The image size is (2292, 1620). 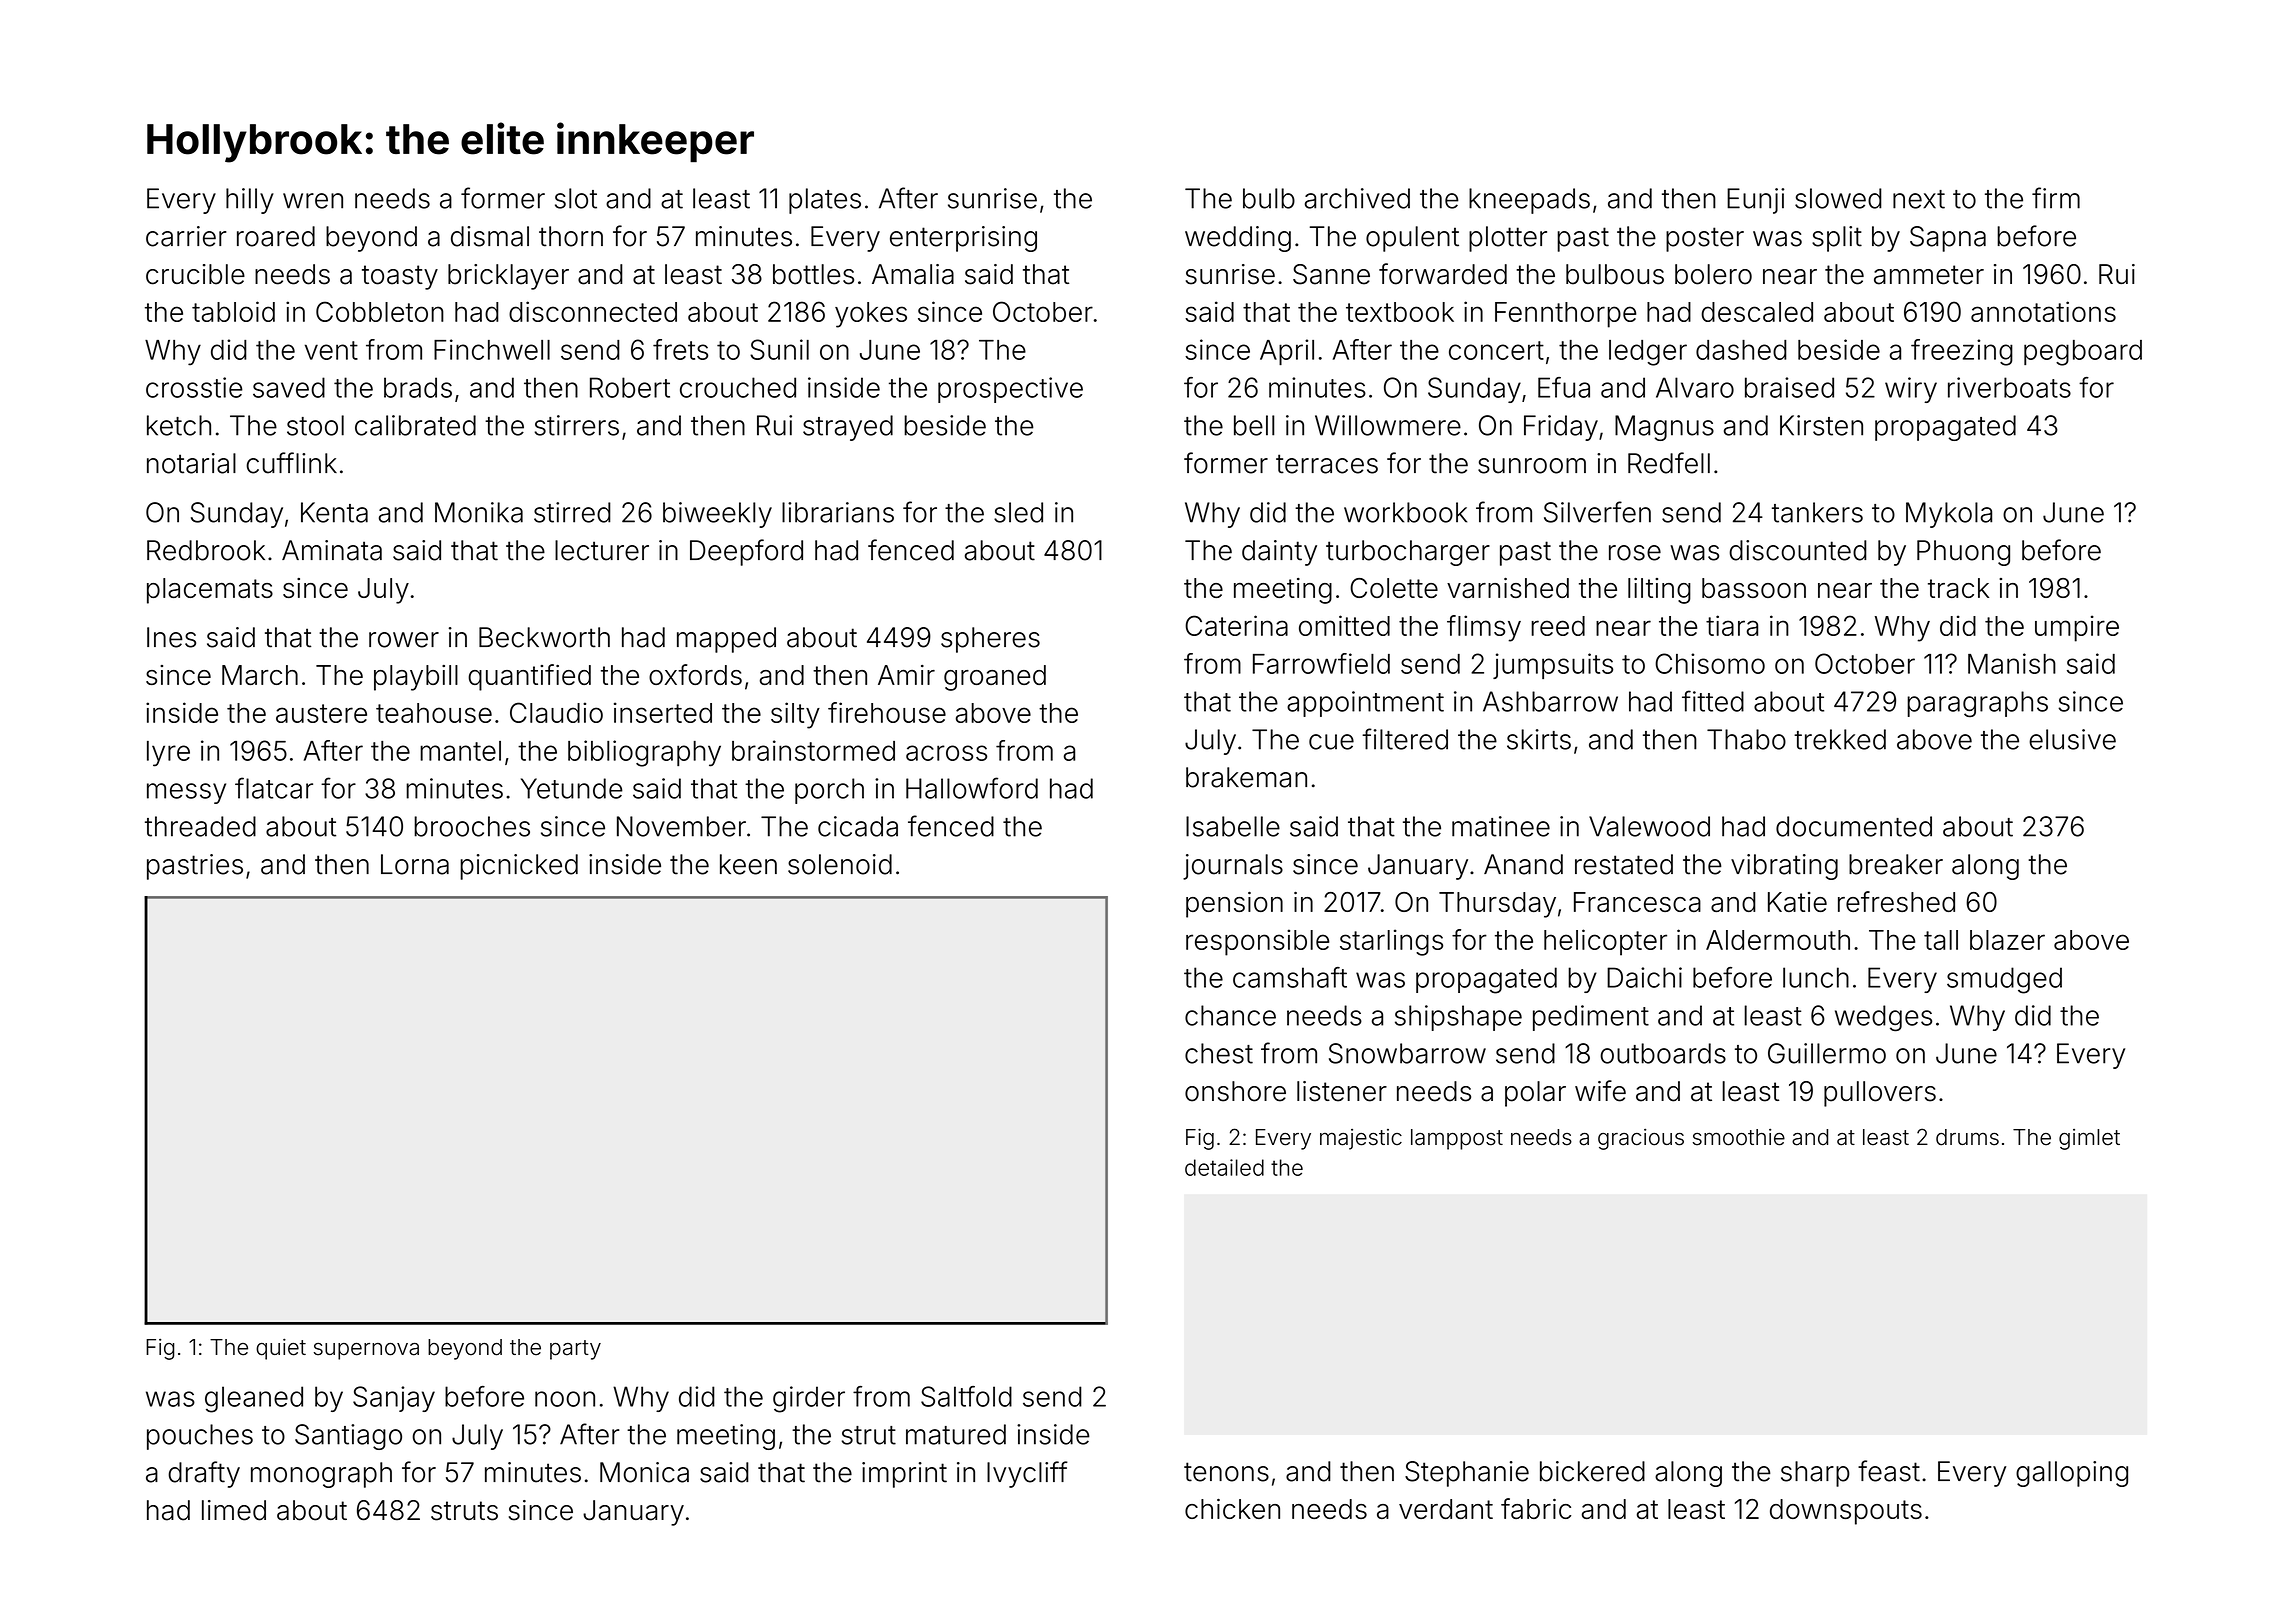 I want to click on tall, so click(x=1941, y=940).
